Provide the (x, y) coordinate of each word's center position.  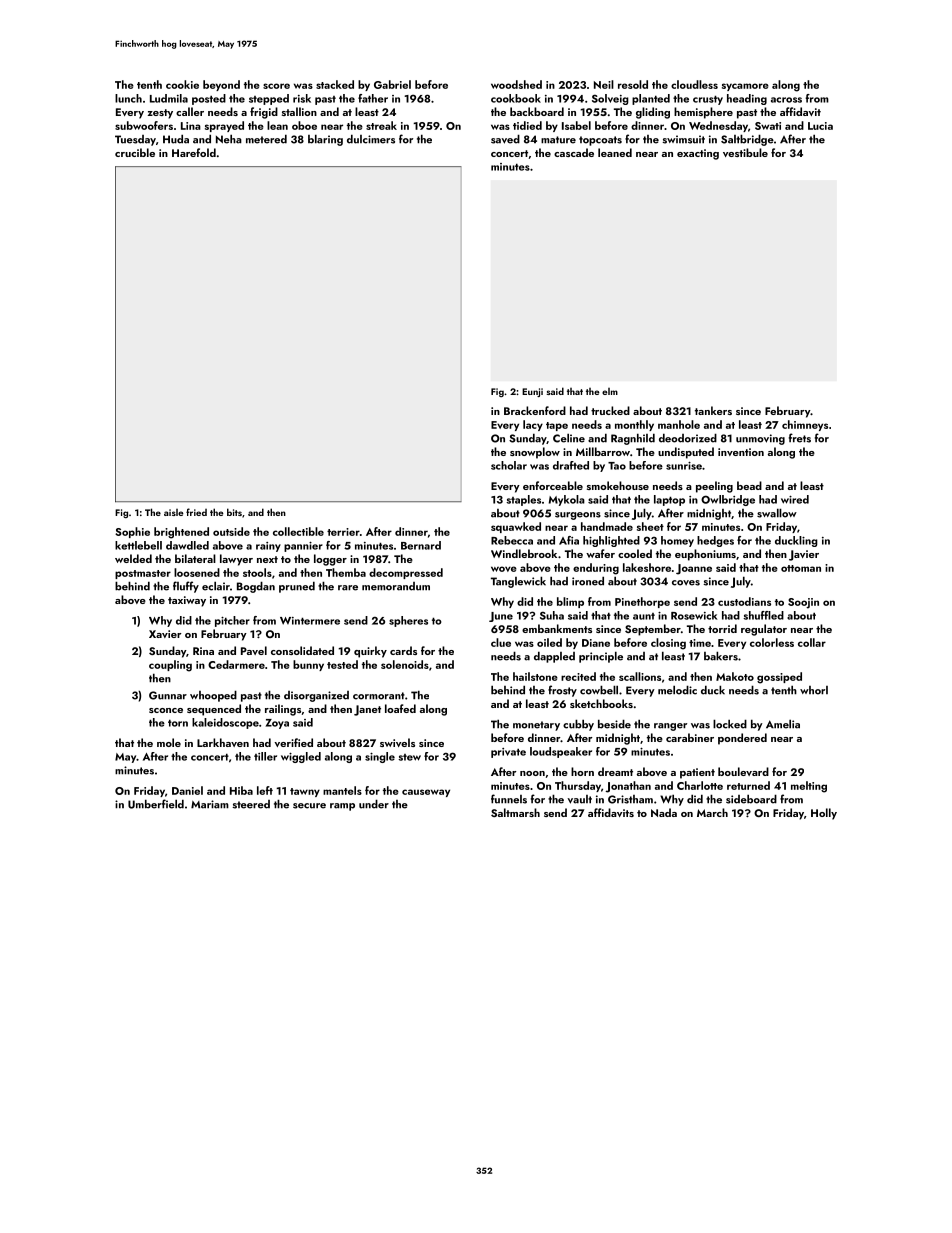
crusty (708, 100)
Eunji (532, 392)
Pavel (254, 650)
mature (558, 140)
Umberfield (156, 804)
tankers (713, 410)
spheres (408, 621)
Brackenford (535, 410)
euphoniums (705, 555)
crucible (135, 152)
